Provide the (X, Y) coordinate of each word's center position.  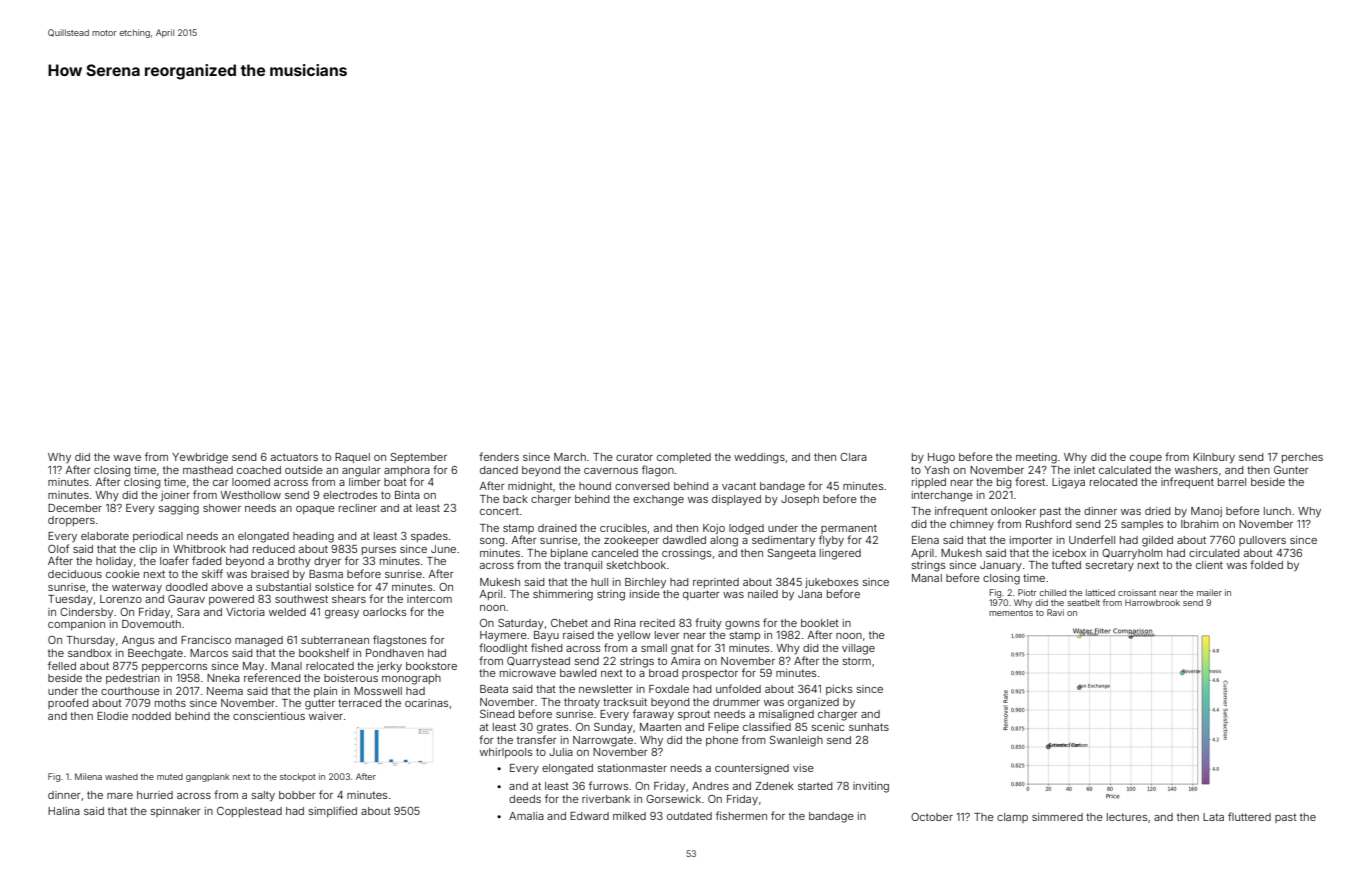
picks (839, 690)
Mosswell (378, 691)
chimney (972, 525)
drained (557, 528)
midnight (530, 487)
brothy (294, 562)
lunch (1277, 511)
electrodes (350, 495)
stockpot (298, 777)
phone (722, 741)
